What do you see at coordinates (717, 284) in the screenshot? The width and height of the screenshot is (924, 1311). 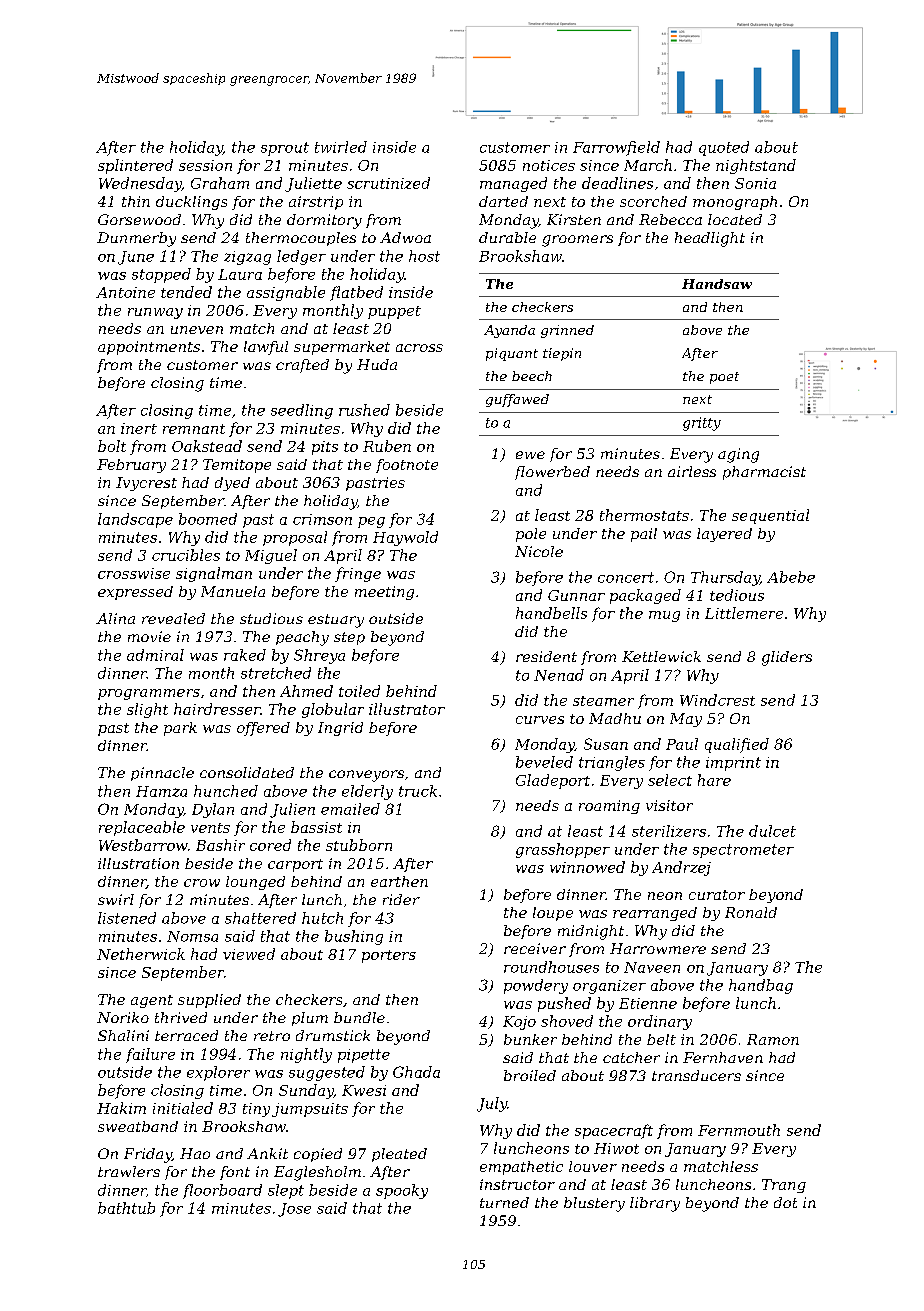 I see `Handsaw` at bounding box center [717, 284].
